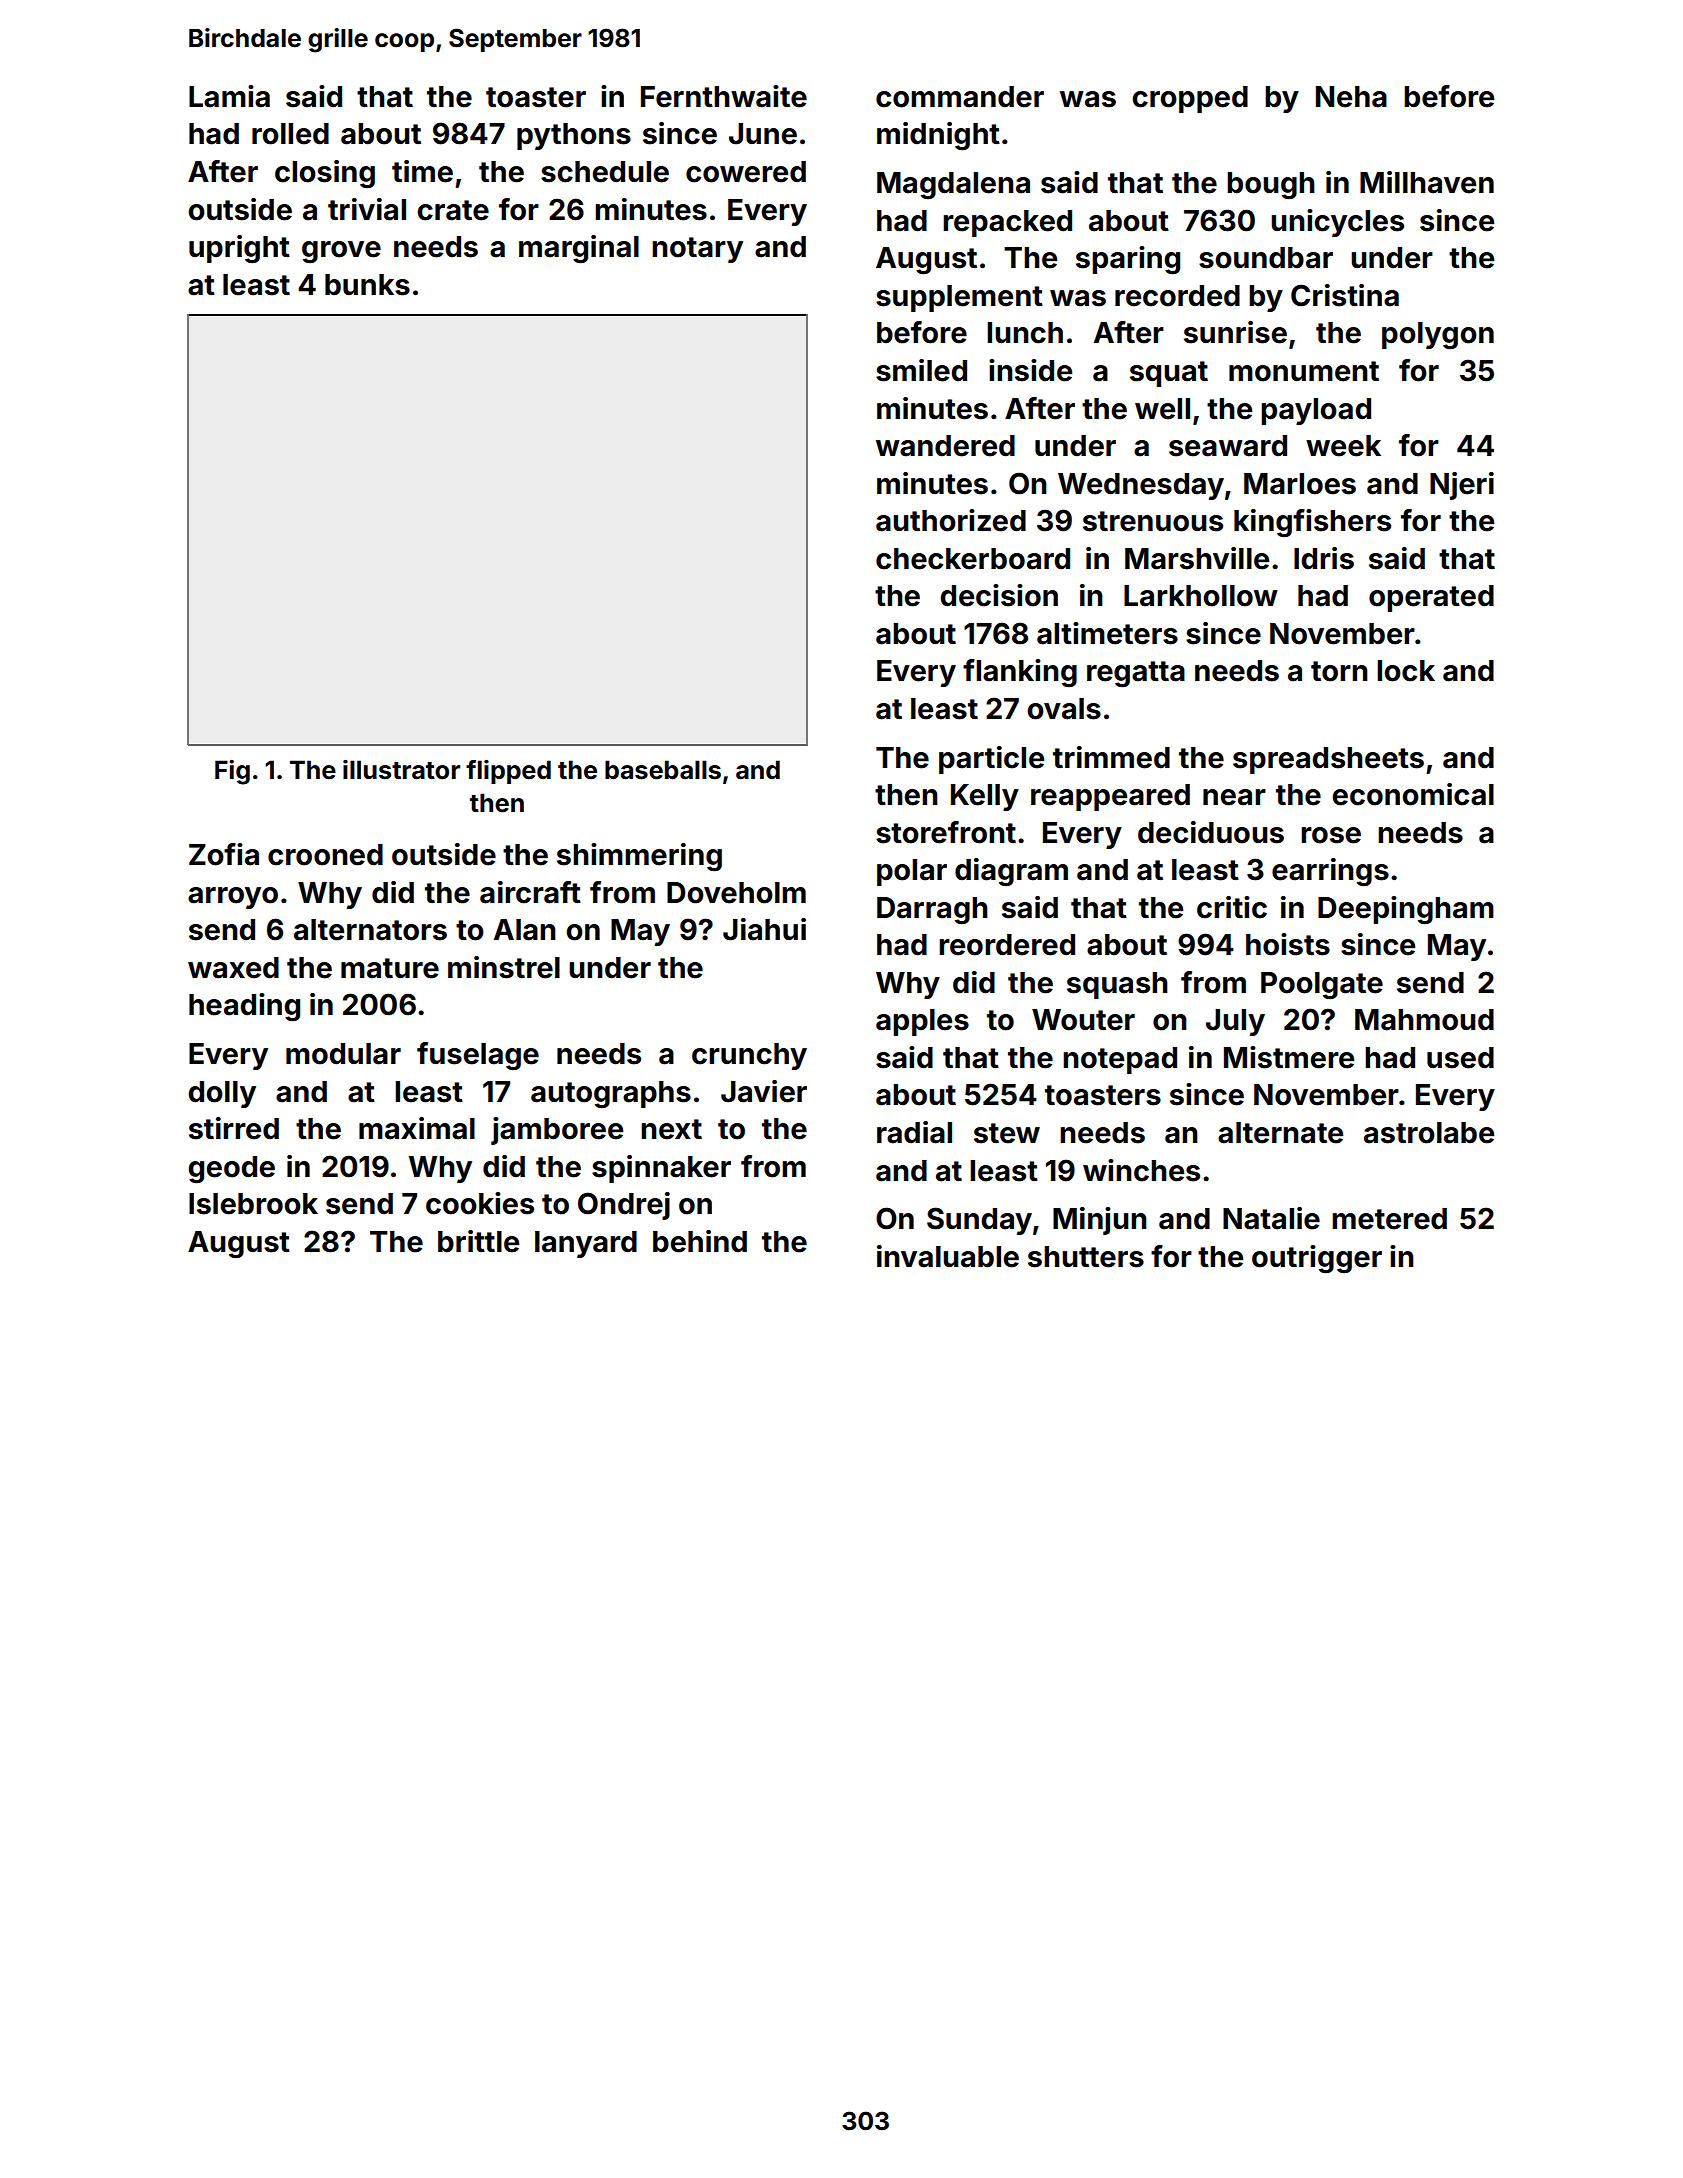  Describe the element at coordinates (478, 1241) in the page. I see `brittle` at that location.
